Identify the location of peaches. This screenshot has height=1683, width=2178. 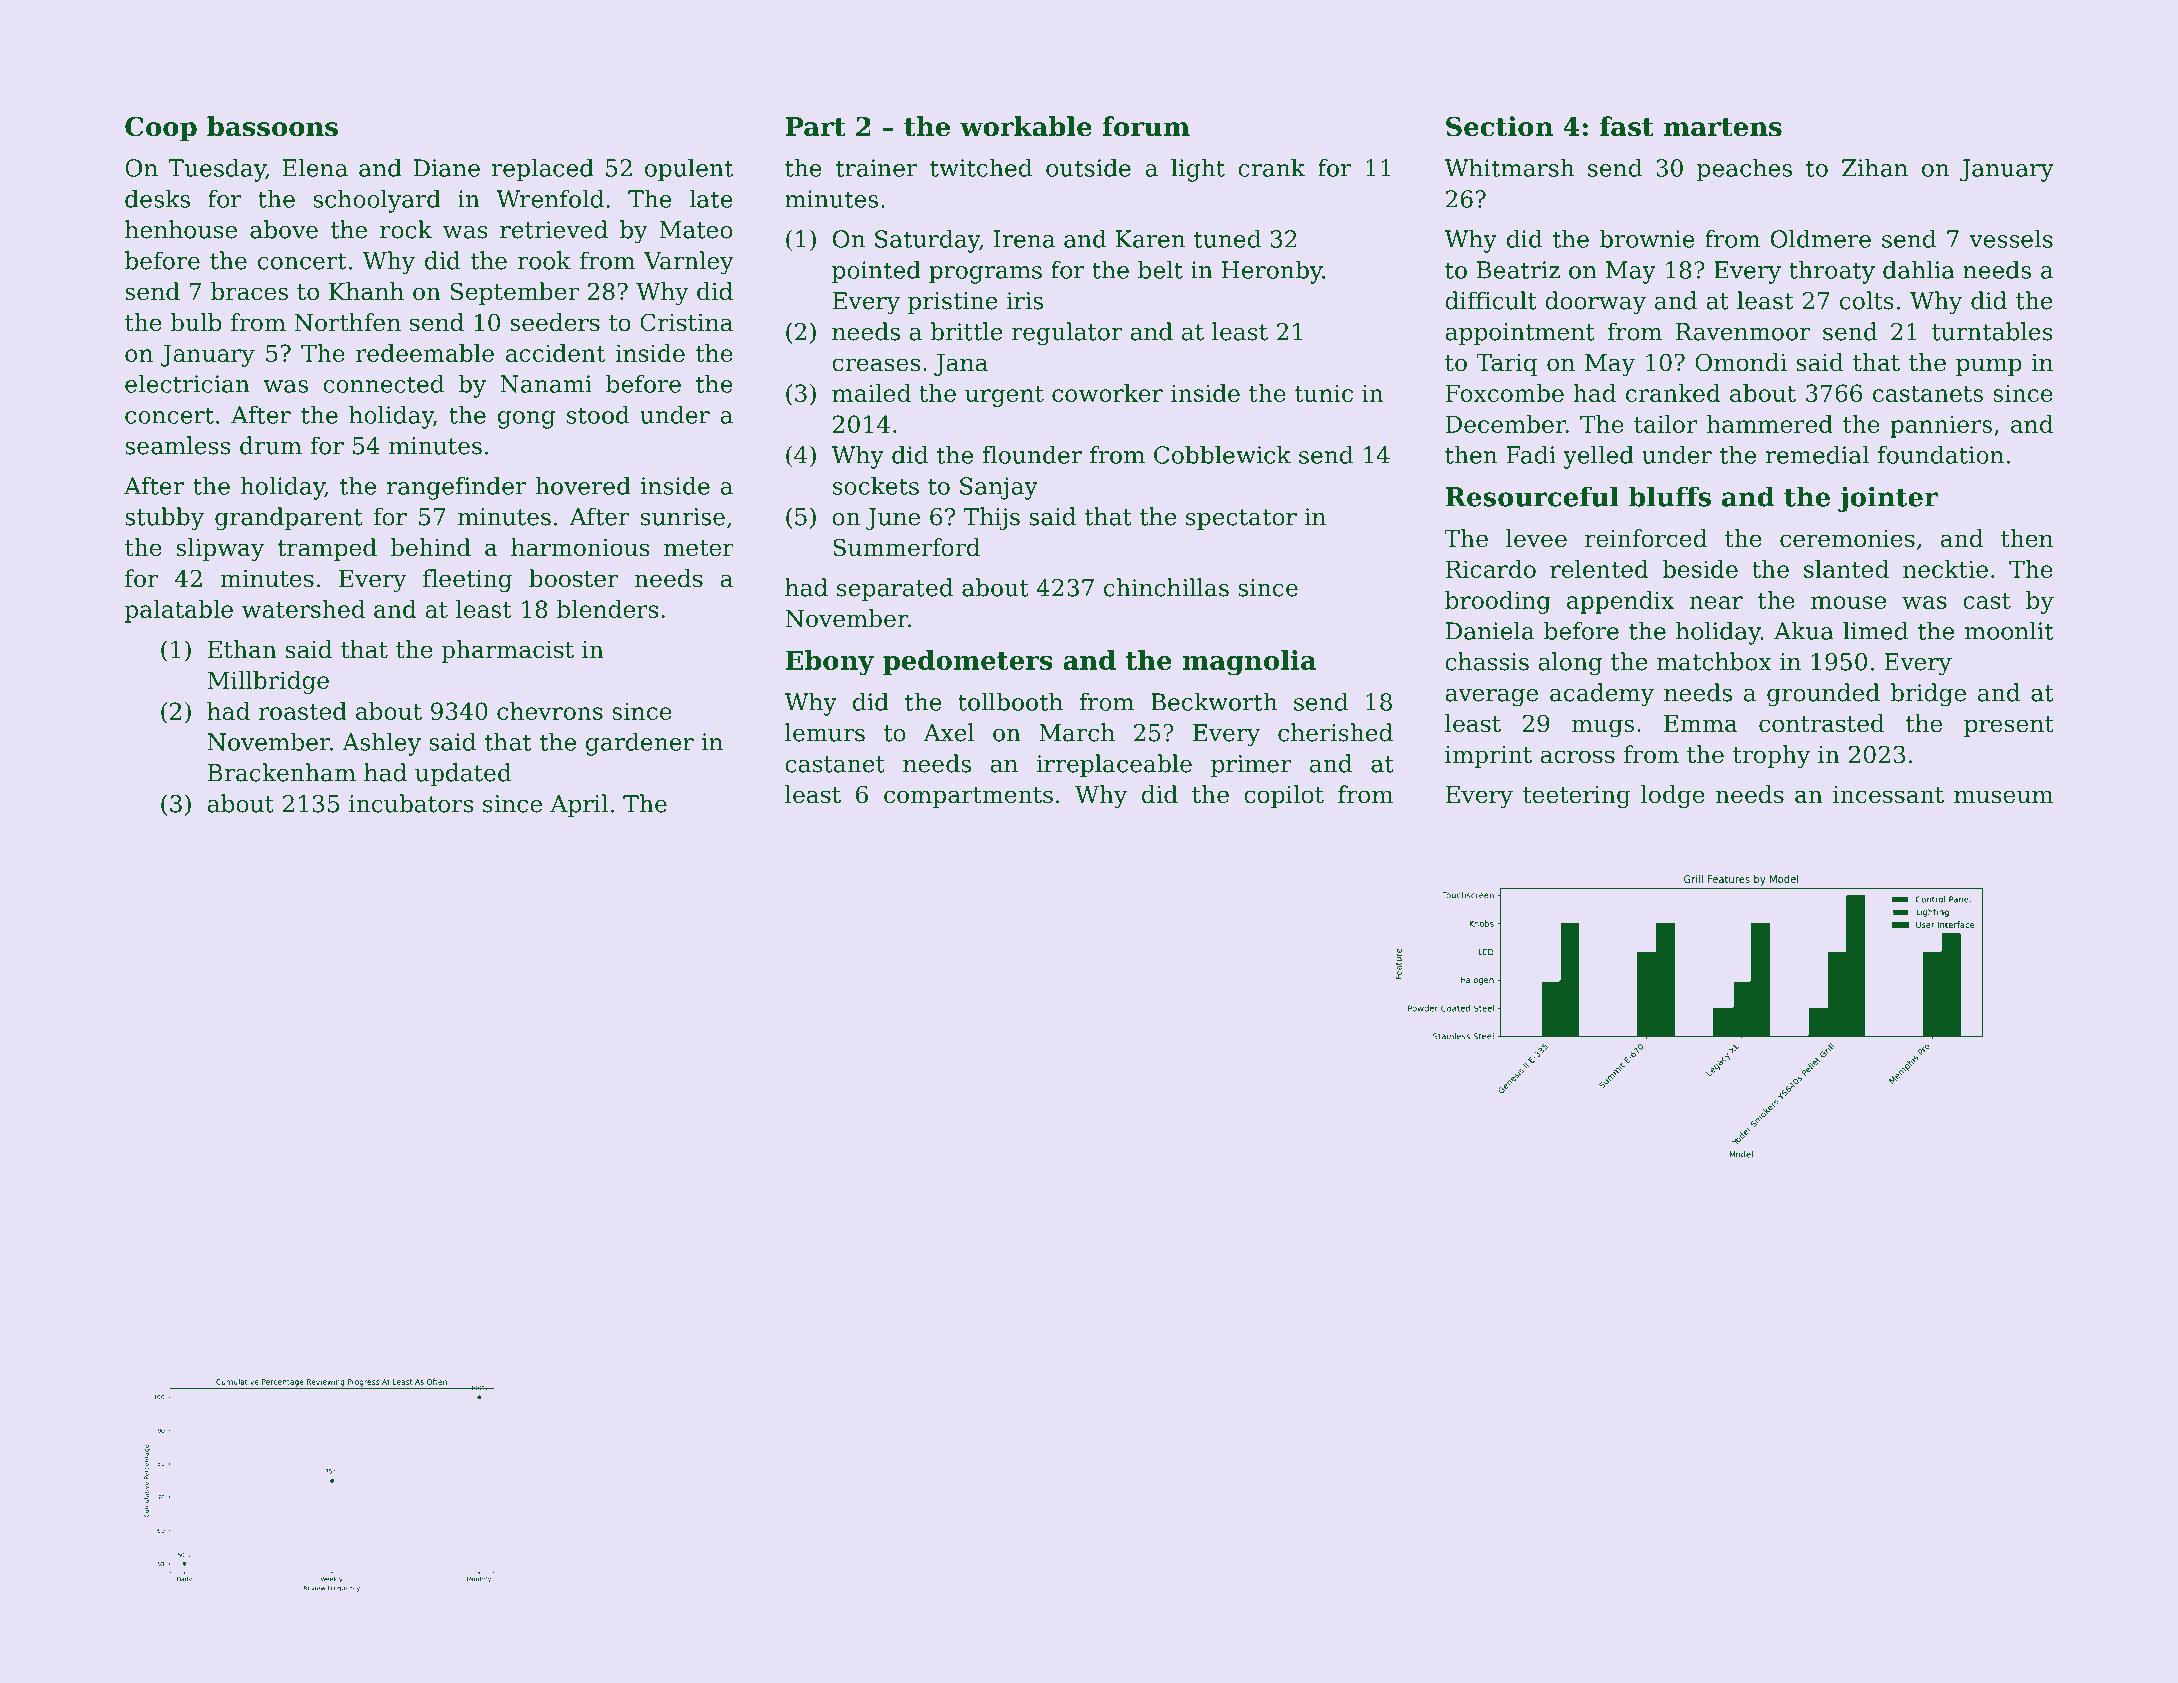
(1744, 170).
